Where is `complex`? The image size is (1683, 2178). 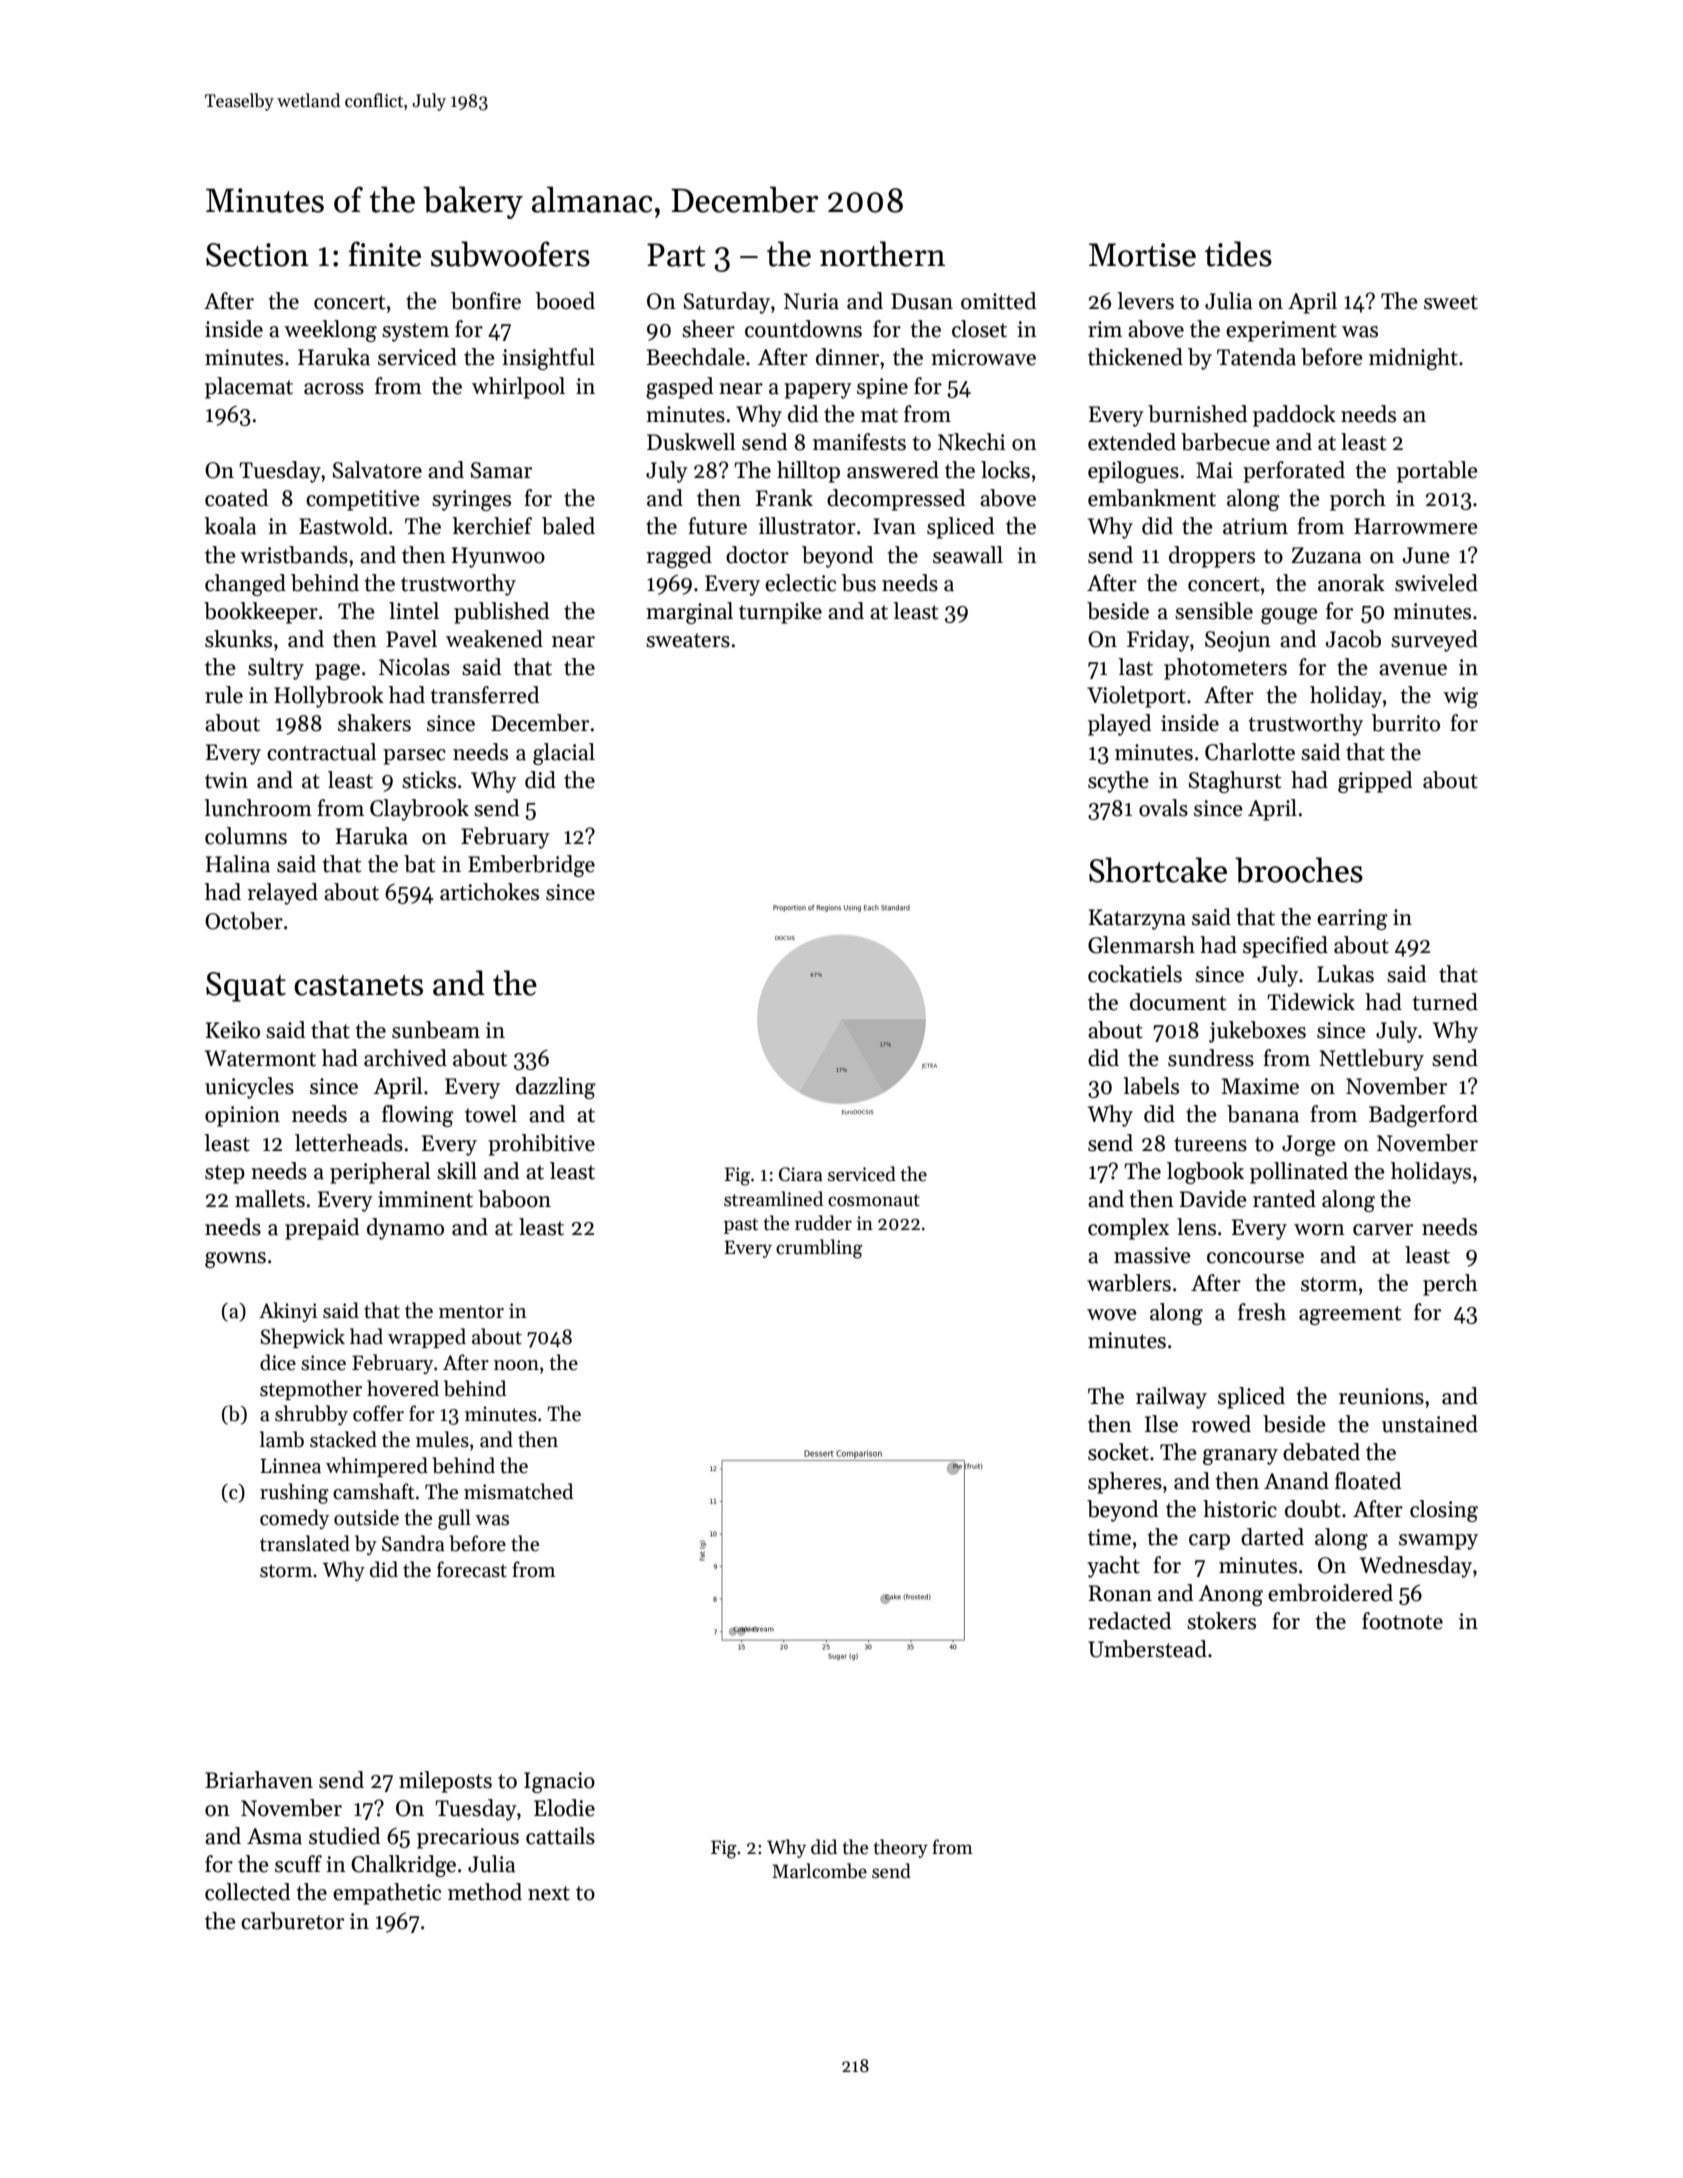 complex is located at coordinates (1128, 1229).
